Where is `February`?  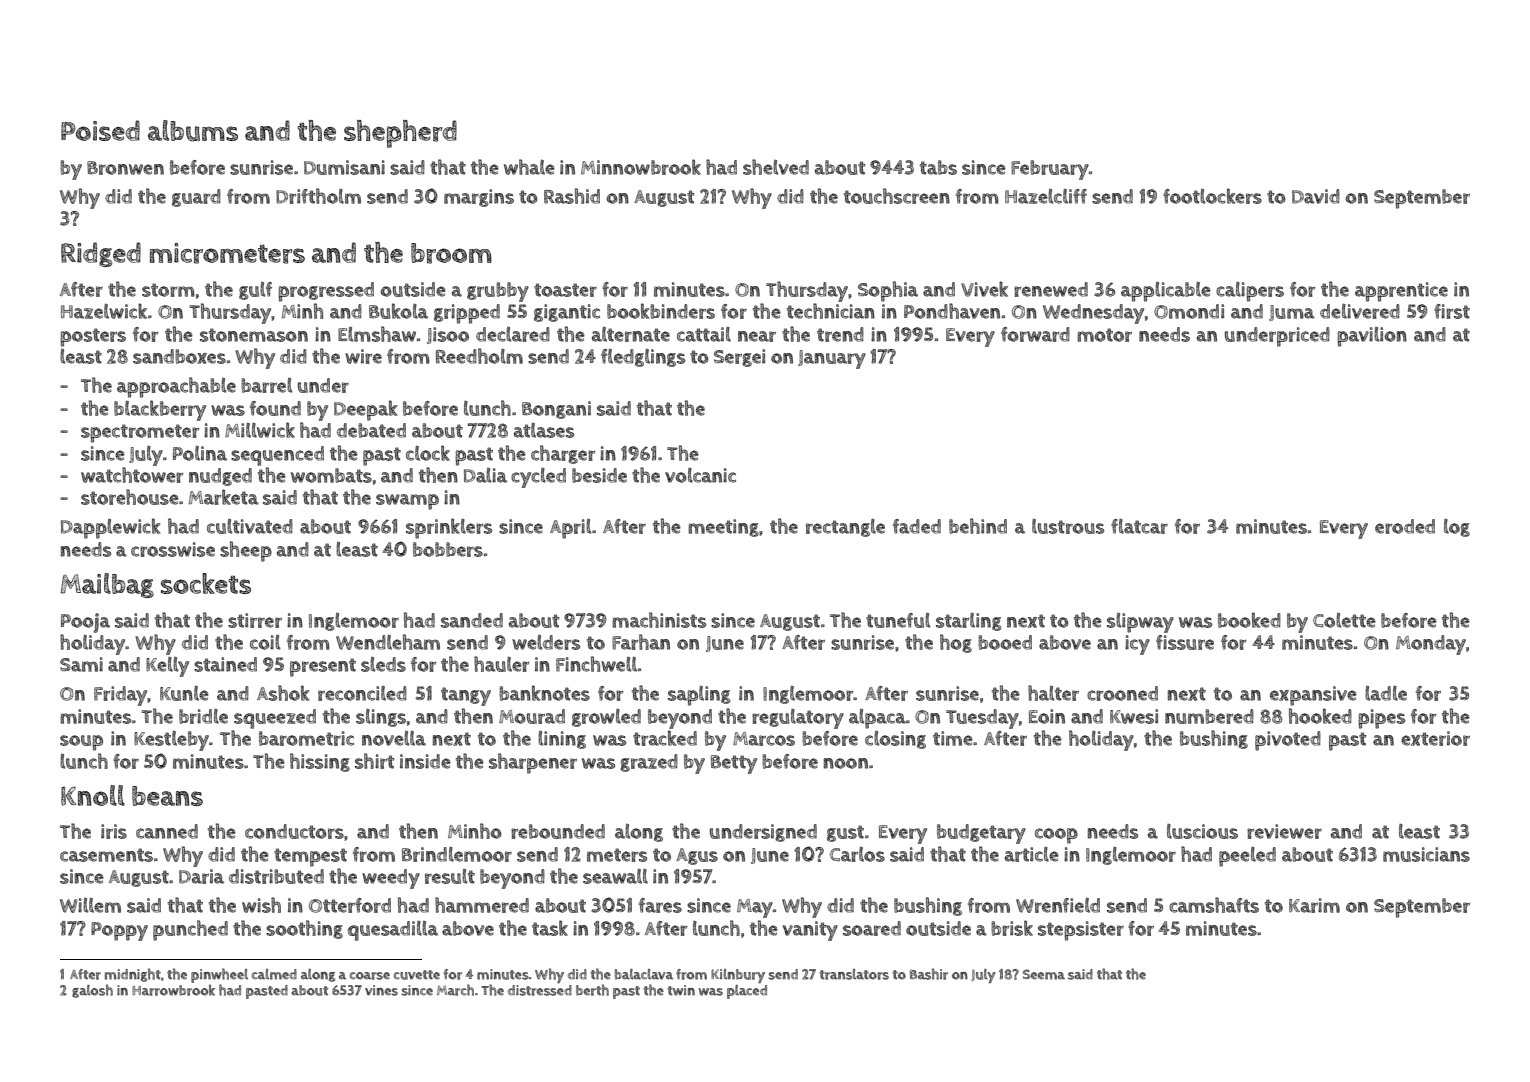 February is located at coordinates (1050, 170).
